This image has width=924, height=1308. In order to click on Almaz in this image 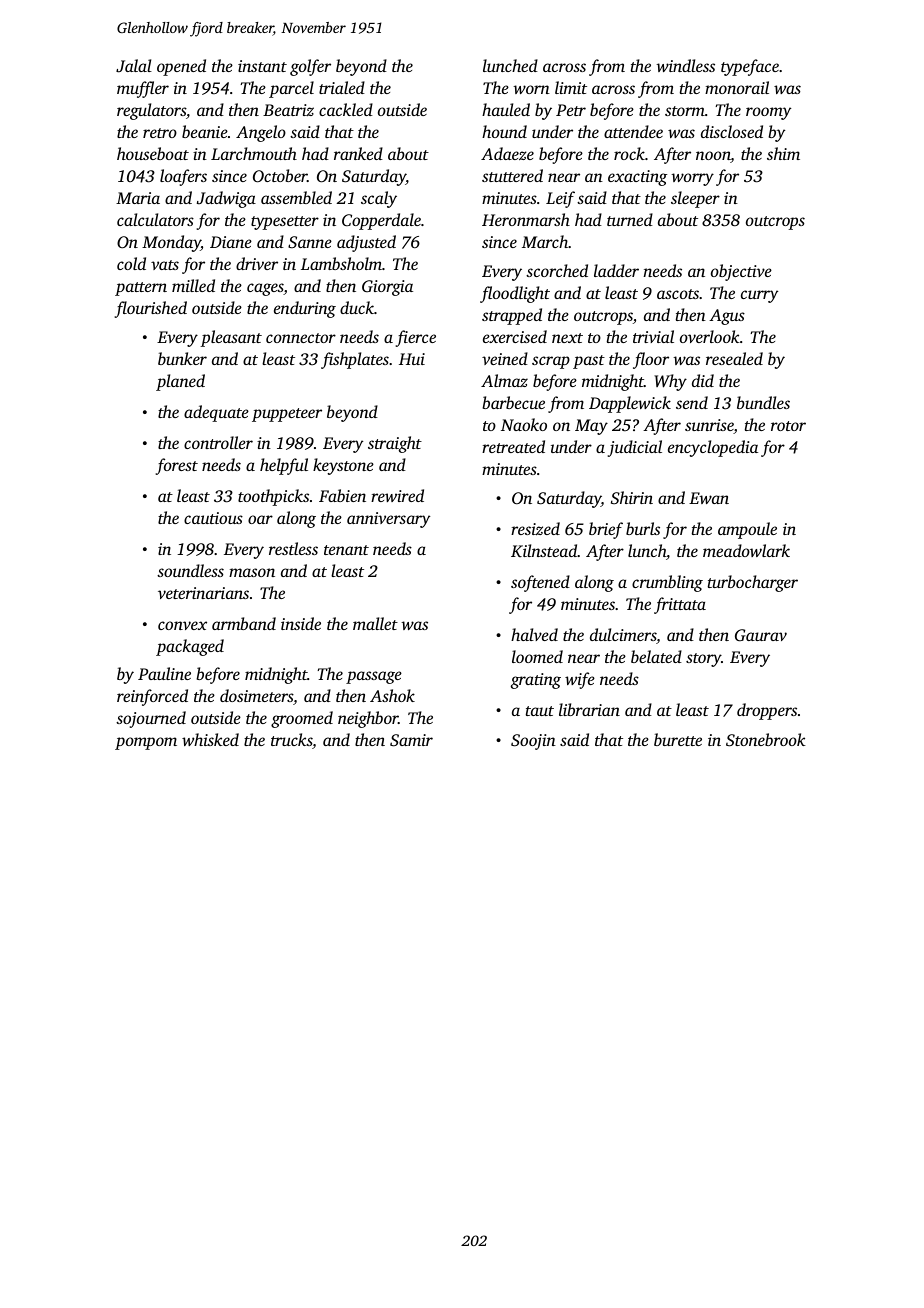, I will do `click(504, 380)`.
